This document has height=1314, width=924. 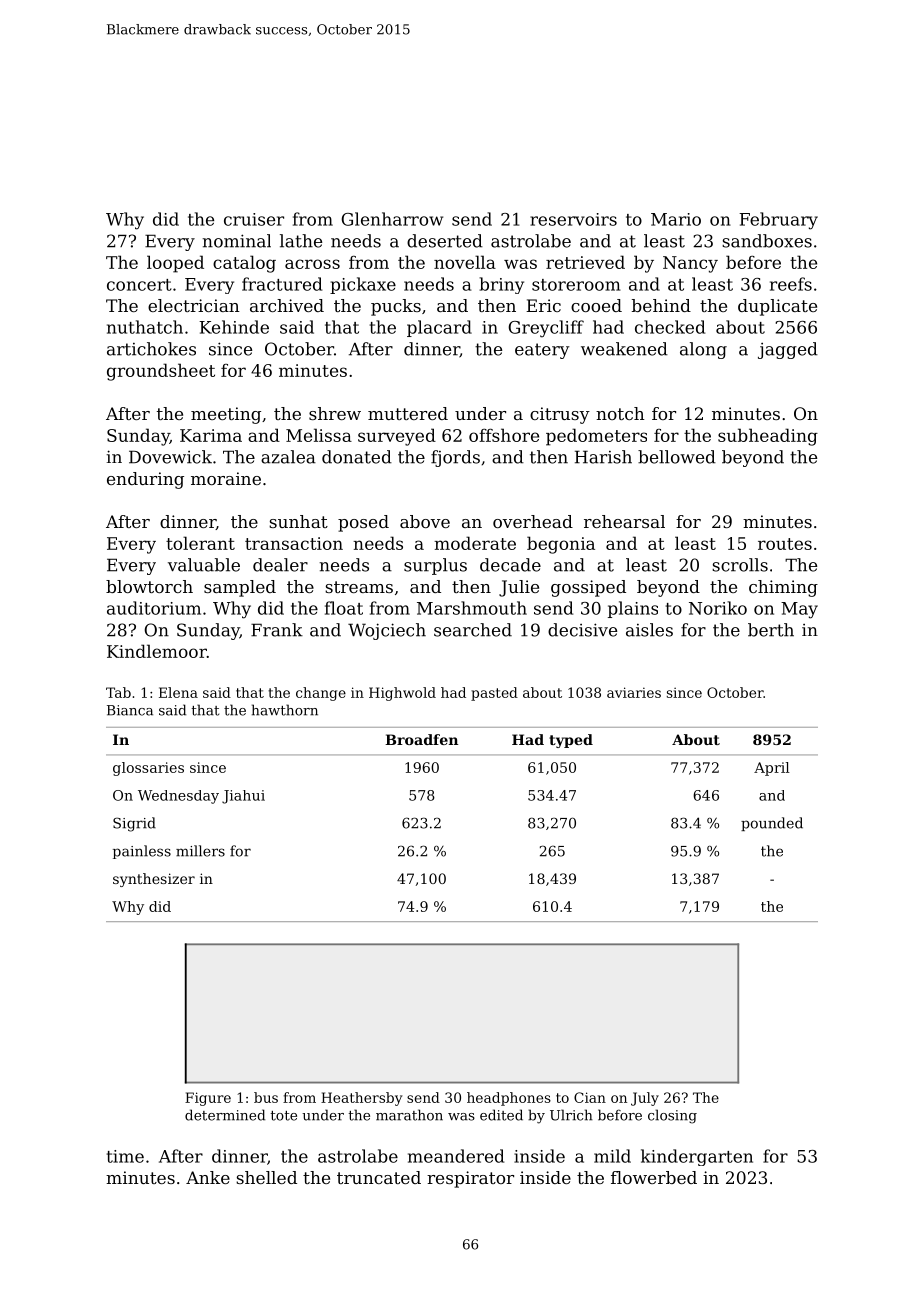 What do you see at coordinates (778, 221) in the document?
I see `February` at bounding box center [778, 221].
